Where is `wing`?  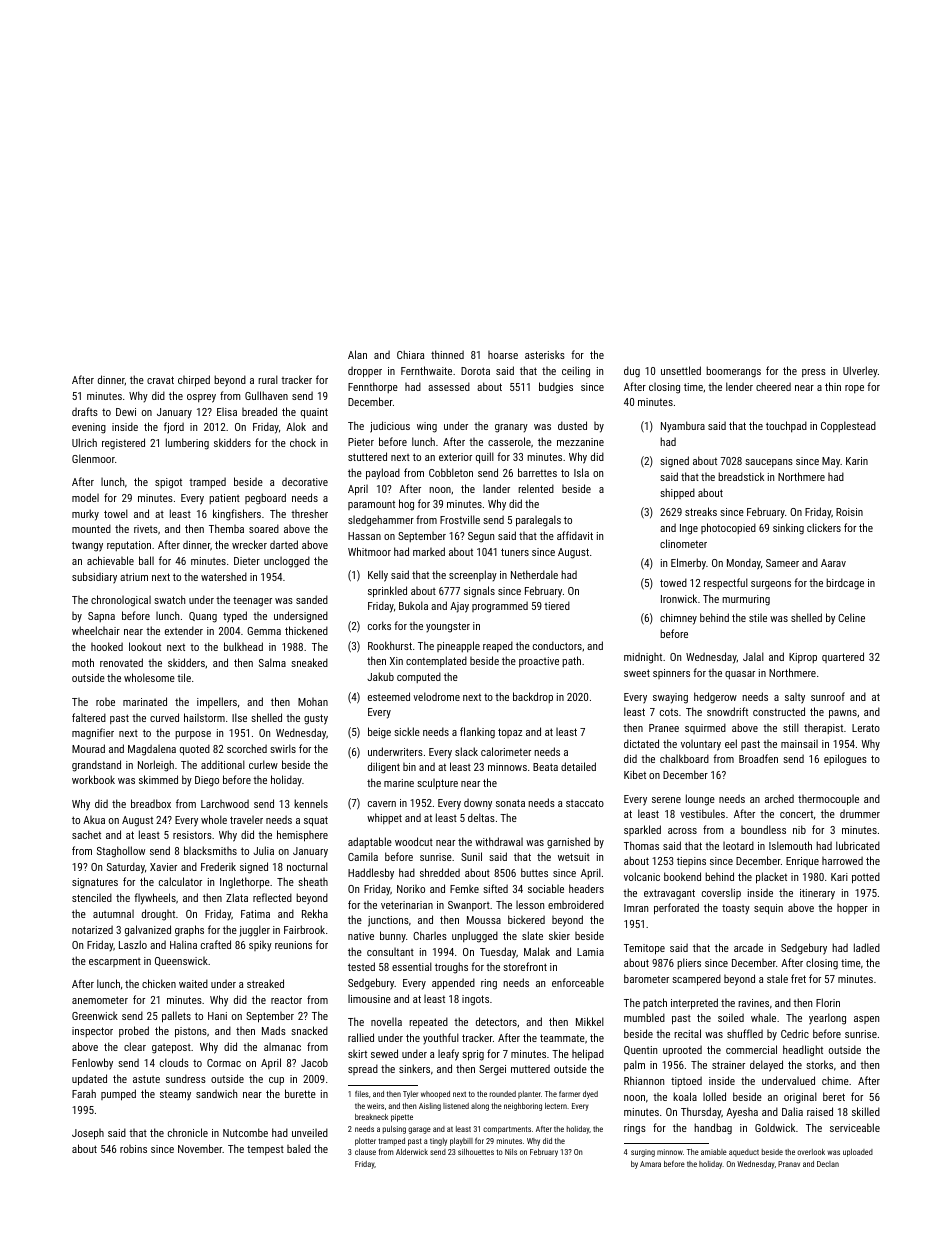
wing is located at coordinates (427, 427).
